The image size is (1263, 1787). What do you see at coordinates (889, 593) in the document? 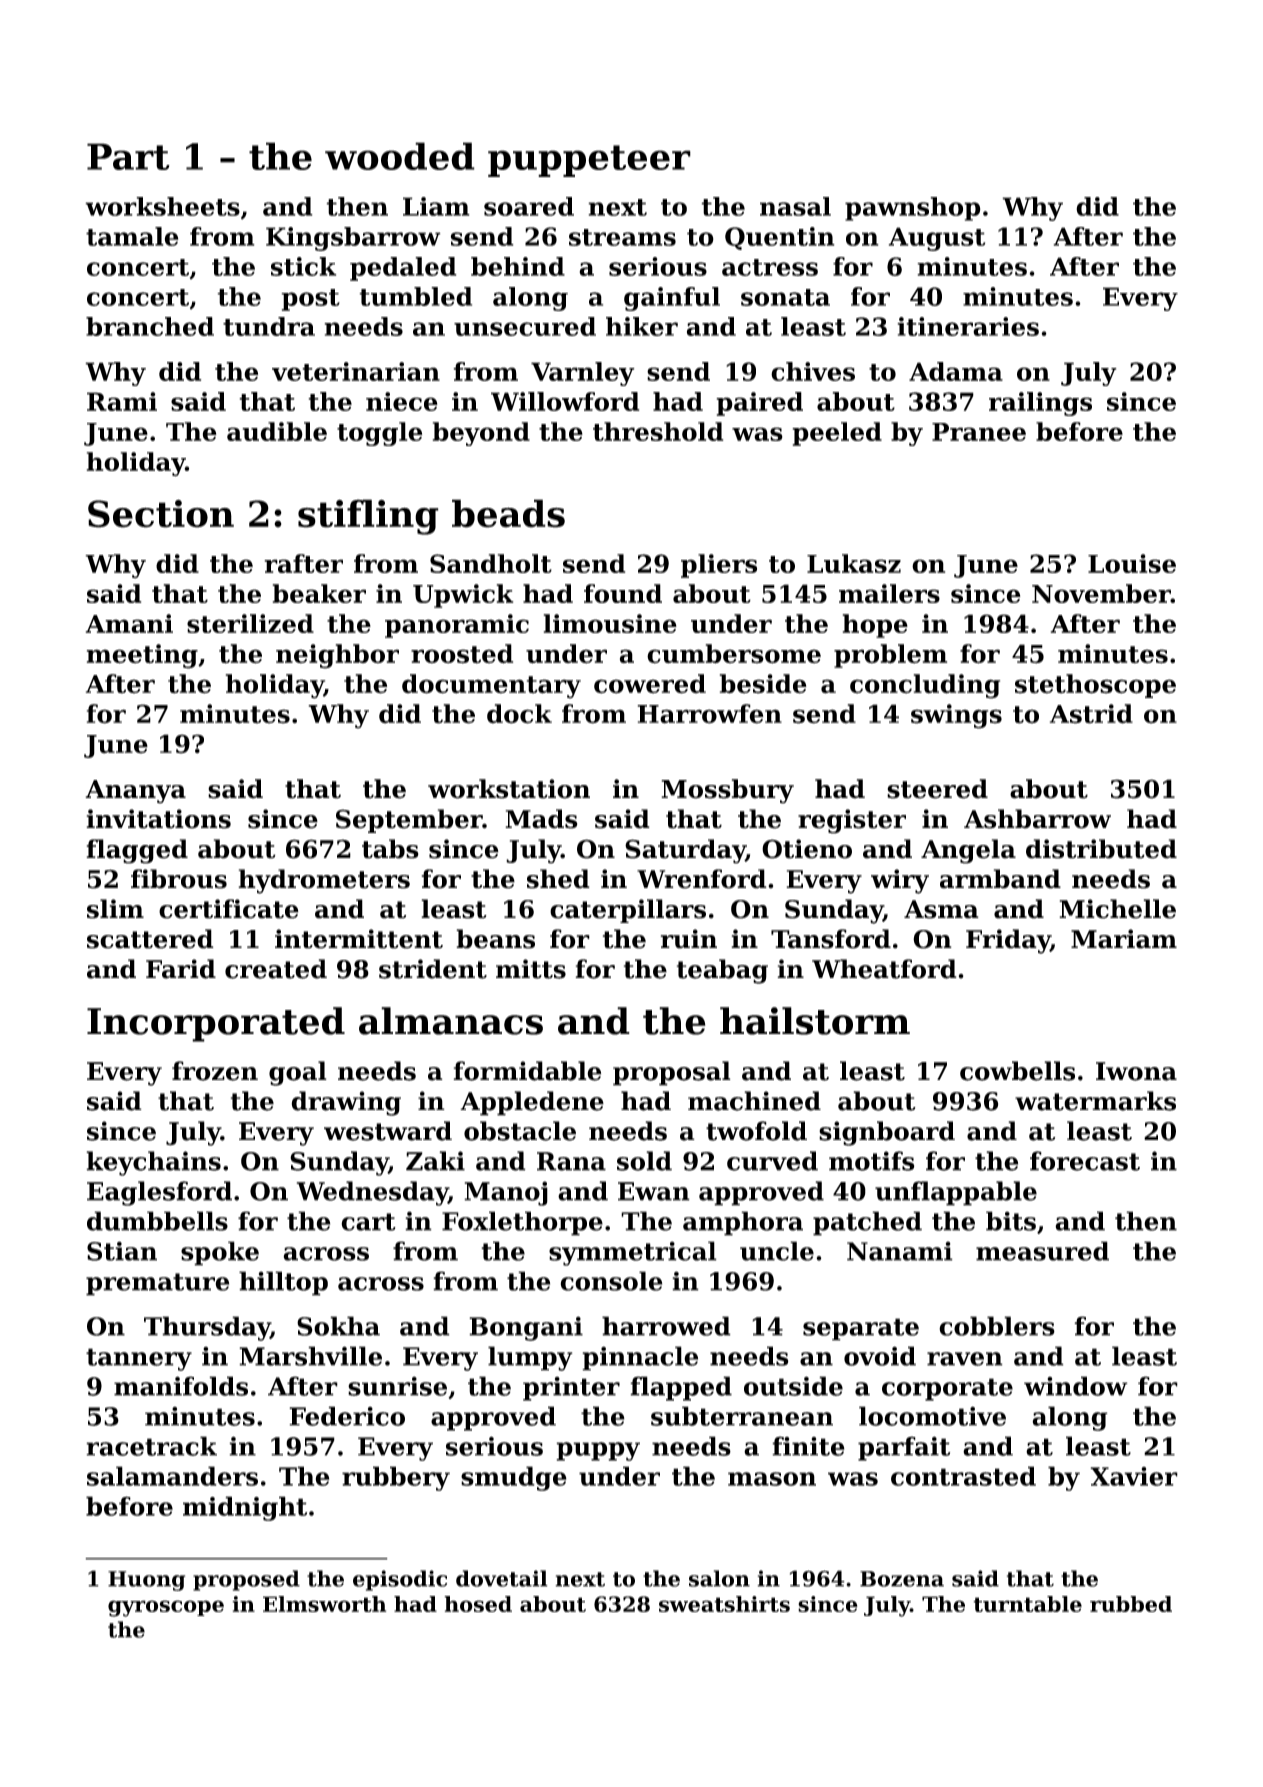
I see `mailers` at bounding box center [889, 593].
